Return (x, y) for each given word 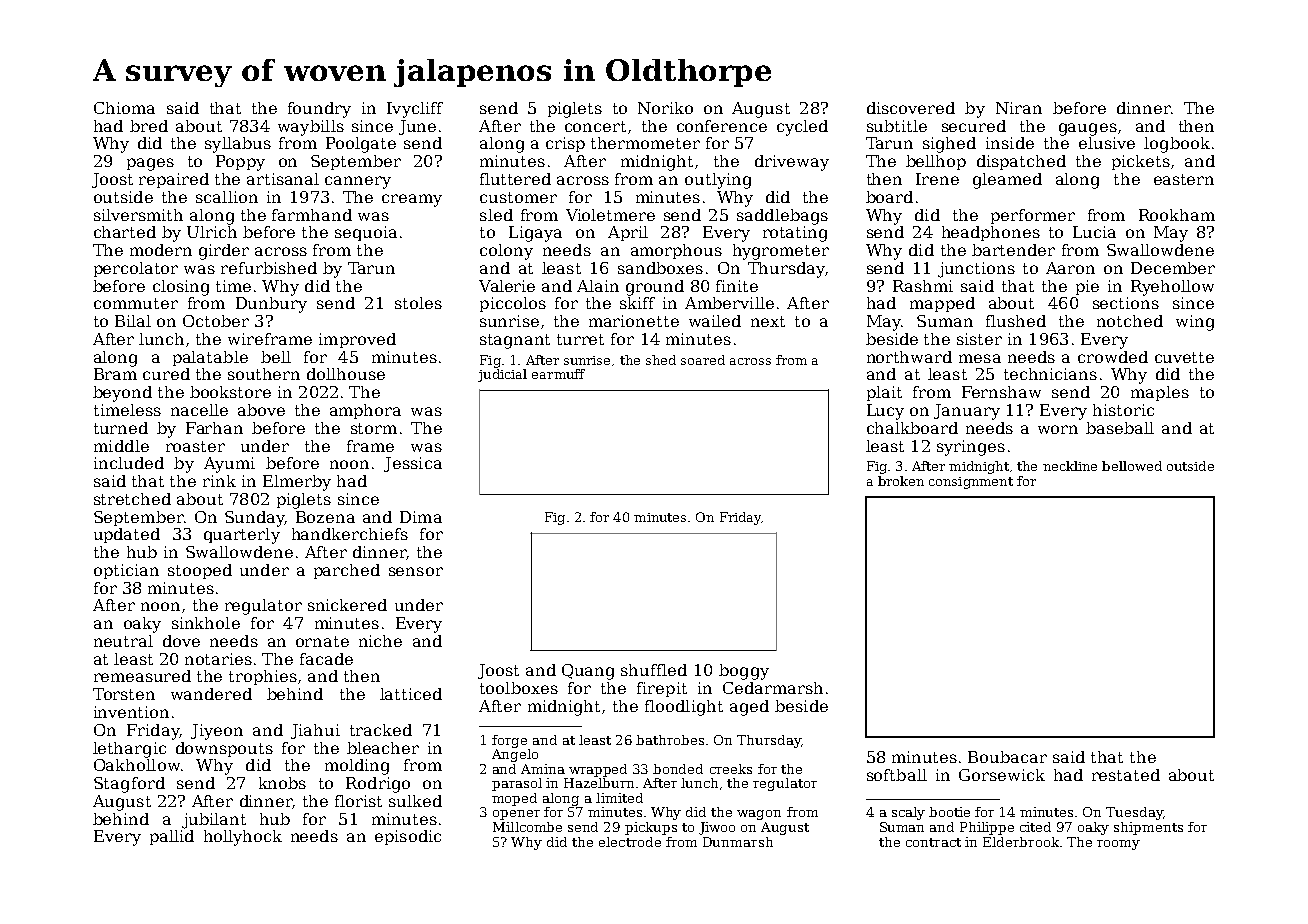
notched (1130, 321)
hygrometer (781, 252)
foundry (319, 110)
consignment (971, 483)
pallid (172, 837)
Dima (421, 517)
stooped (200, 571)
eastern (1184, 179)
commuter (136, 303)
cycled (802, 128)
